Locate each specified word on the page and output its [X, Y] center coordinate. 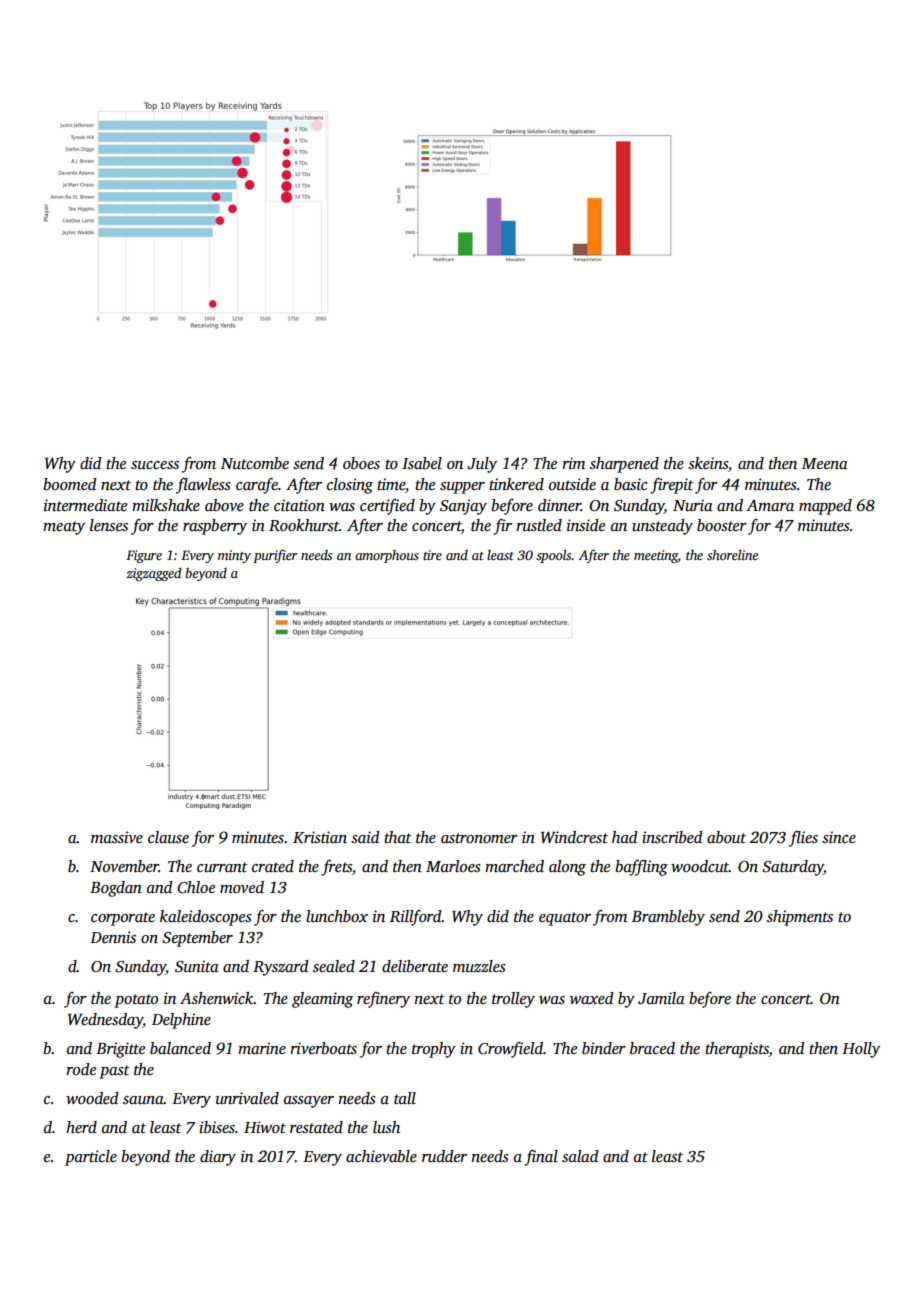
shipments [800, 918]
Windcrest [574, 837]
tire [432, 555]
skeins [708, 463]
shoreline [732, 555]
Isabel [422, 463]
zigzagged [154, 574]
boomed [70, 484]
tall [405, 1098]
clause [168, 837]
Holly [861, 1050]
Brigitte [120, 1050]
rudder [444, 1156]
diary [218, 1158]
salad [580, 1156]
